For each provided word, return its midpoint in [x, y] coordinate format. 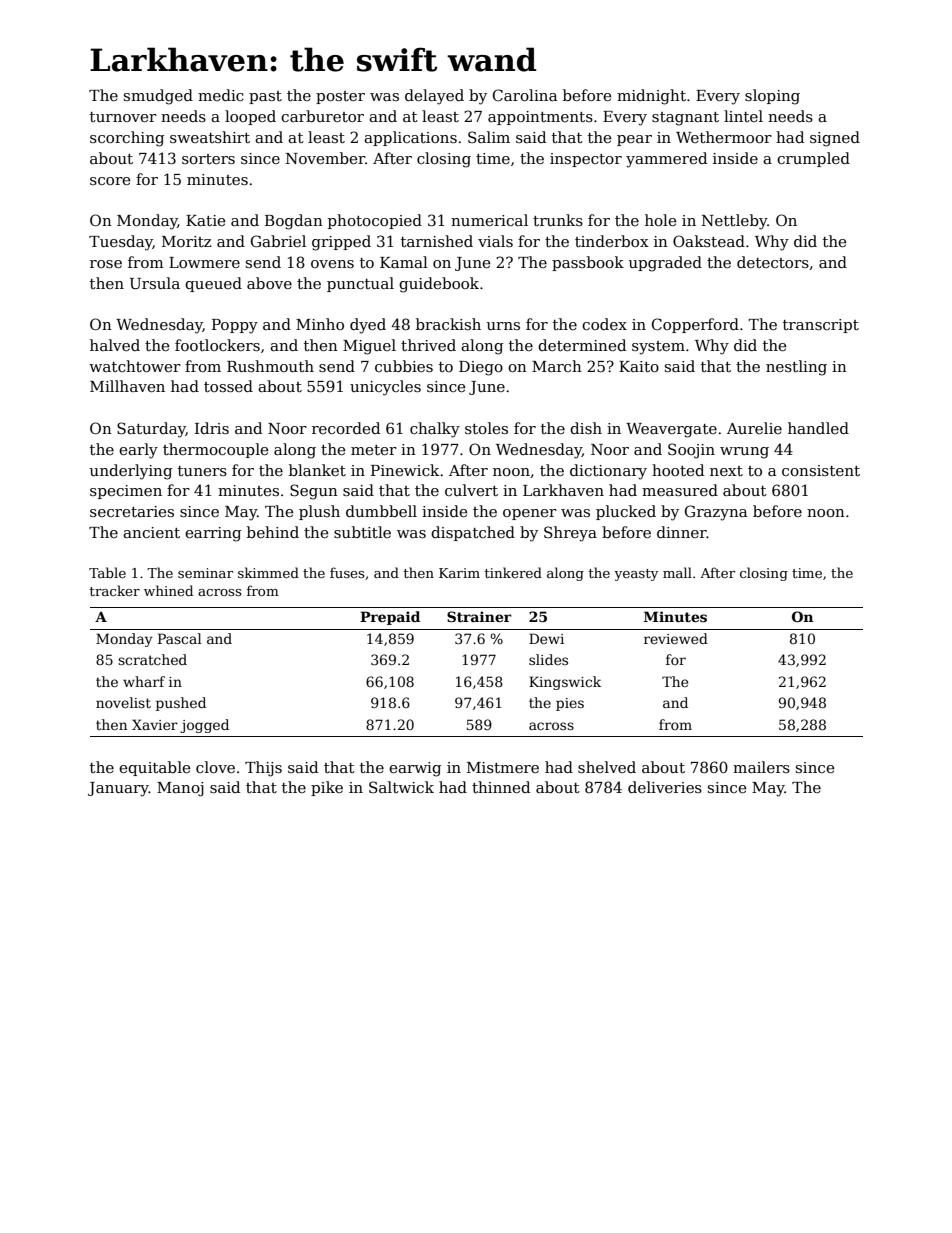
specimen [126, 492]
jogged [204, 726]
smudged [158, 97]
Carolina [525, 95]
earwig [415, 769]
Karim [459, 573]
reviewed [676, 638]
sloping [772, 97]
